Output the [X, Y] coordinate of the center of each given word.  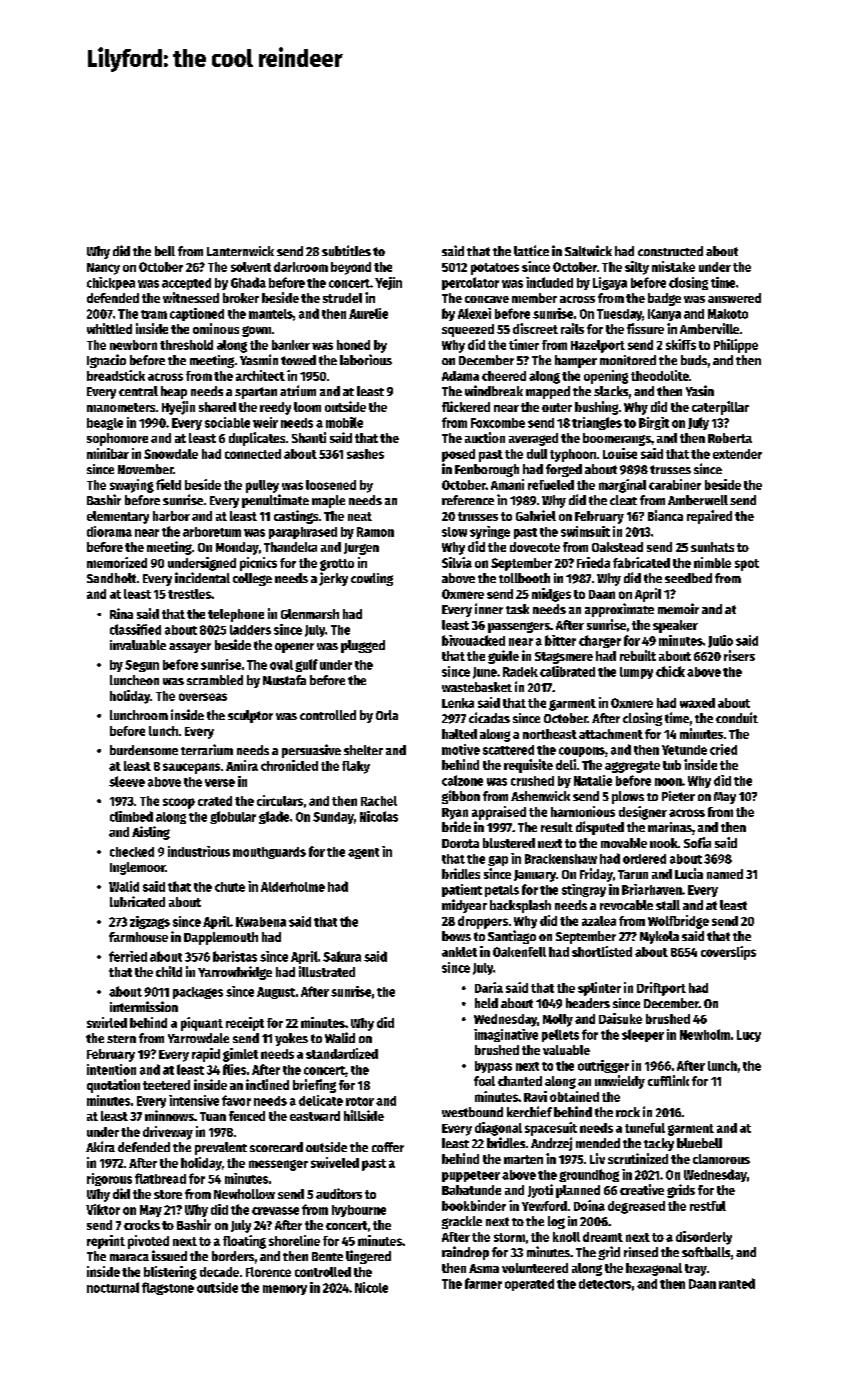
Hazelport [598, 346]
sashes [365, 454]
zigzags [150, 922]
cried [723, 749]
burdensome [144, 750]
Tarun [633, 874]
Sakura [342, 956]
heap [174, 392]
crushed [532, 781]
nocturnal [113, 1287]
